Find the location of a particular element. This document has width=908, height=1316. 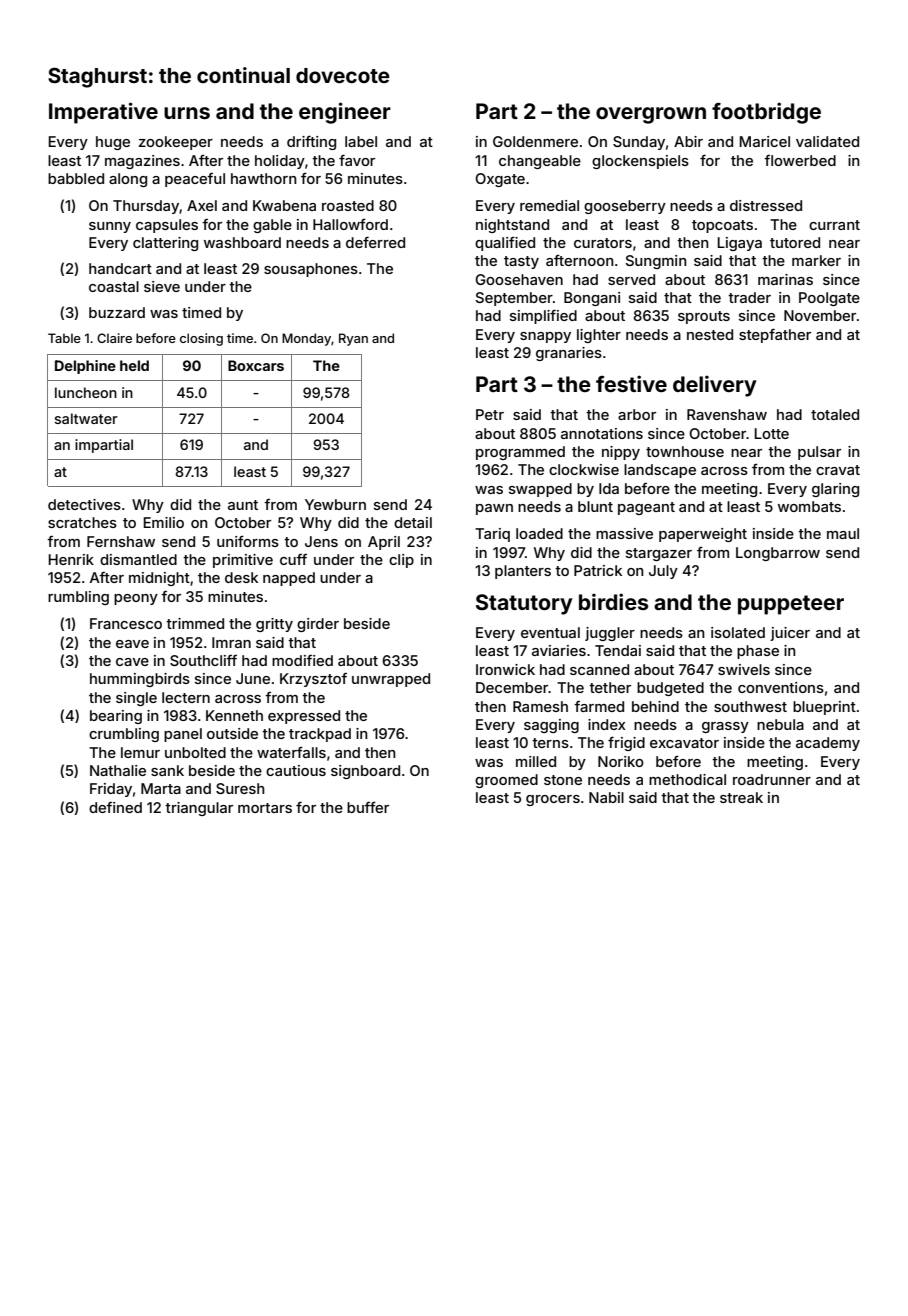

stepfather is located at coordinates (775, 335).
